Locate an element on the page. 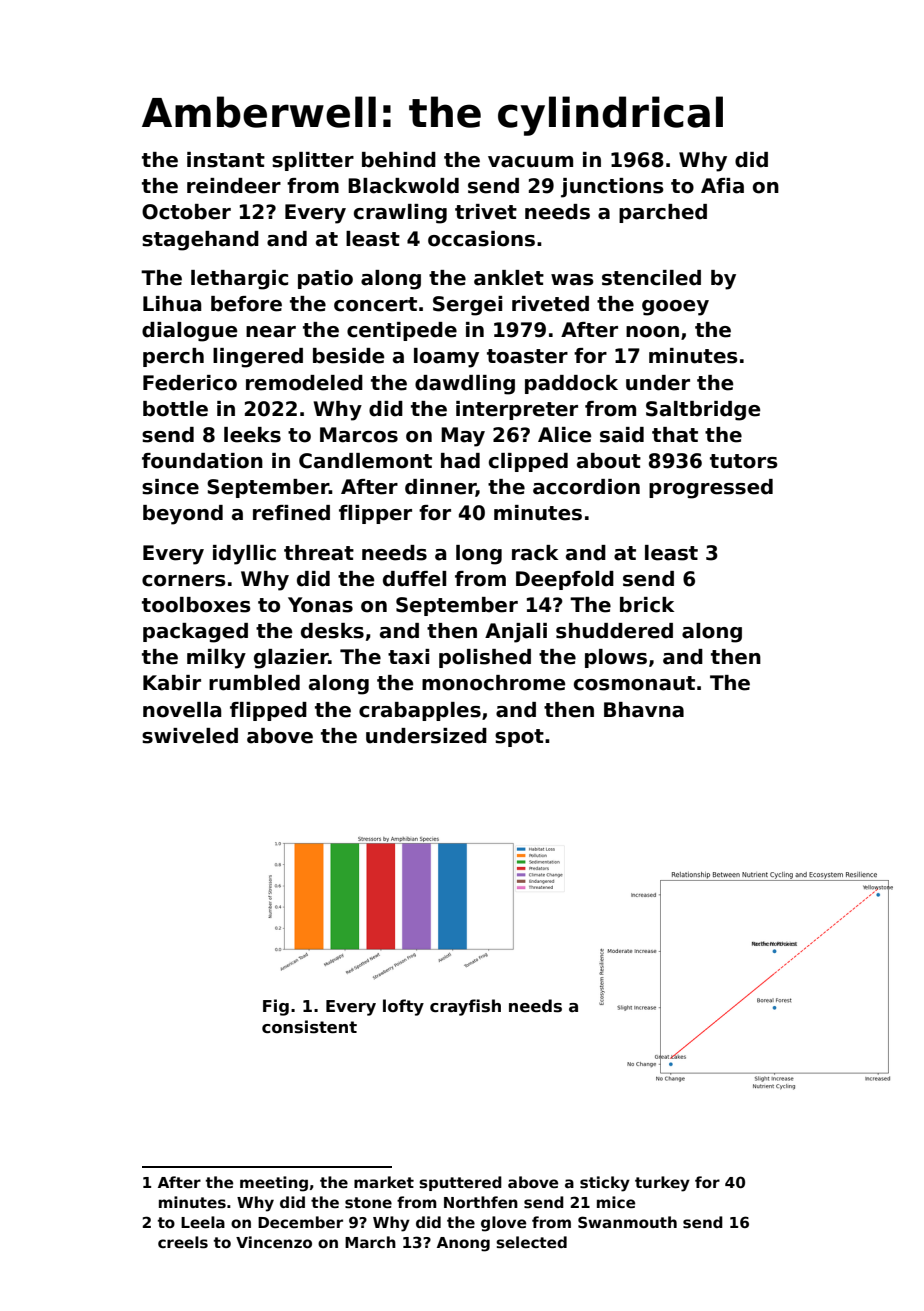  duffel is located at coordinates (414, 579).
